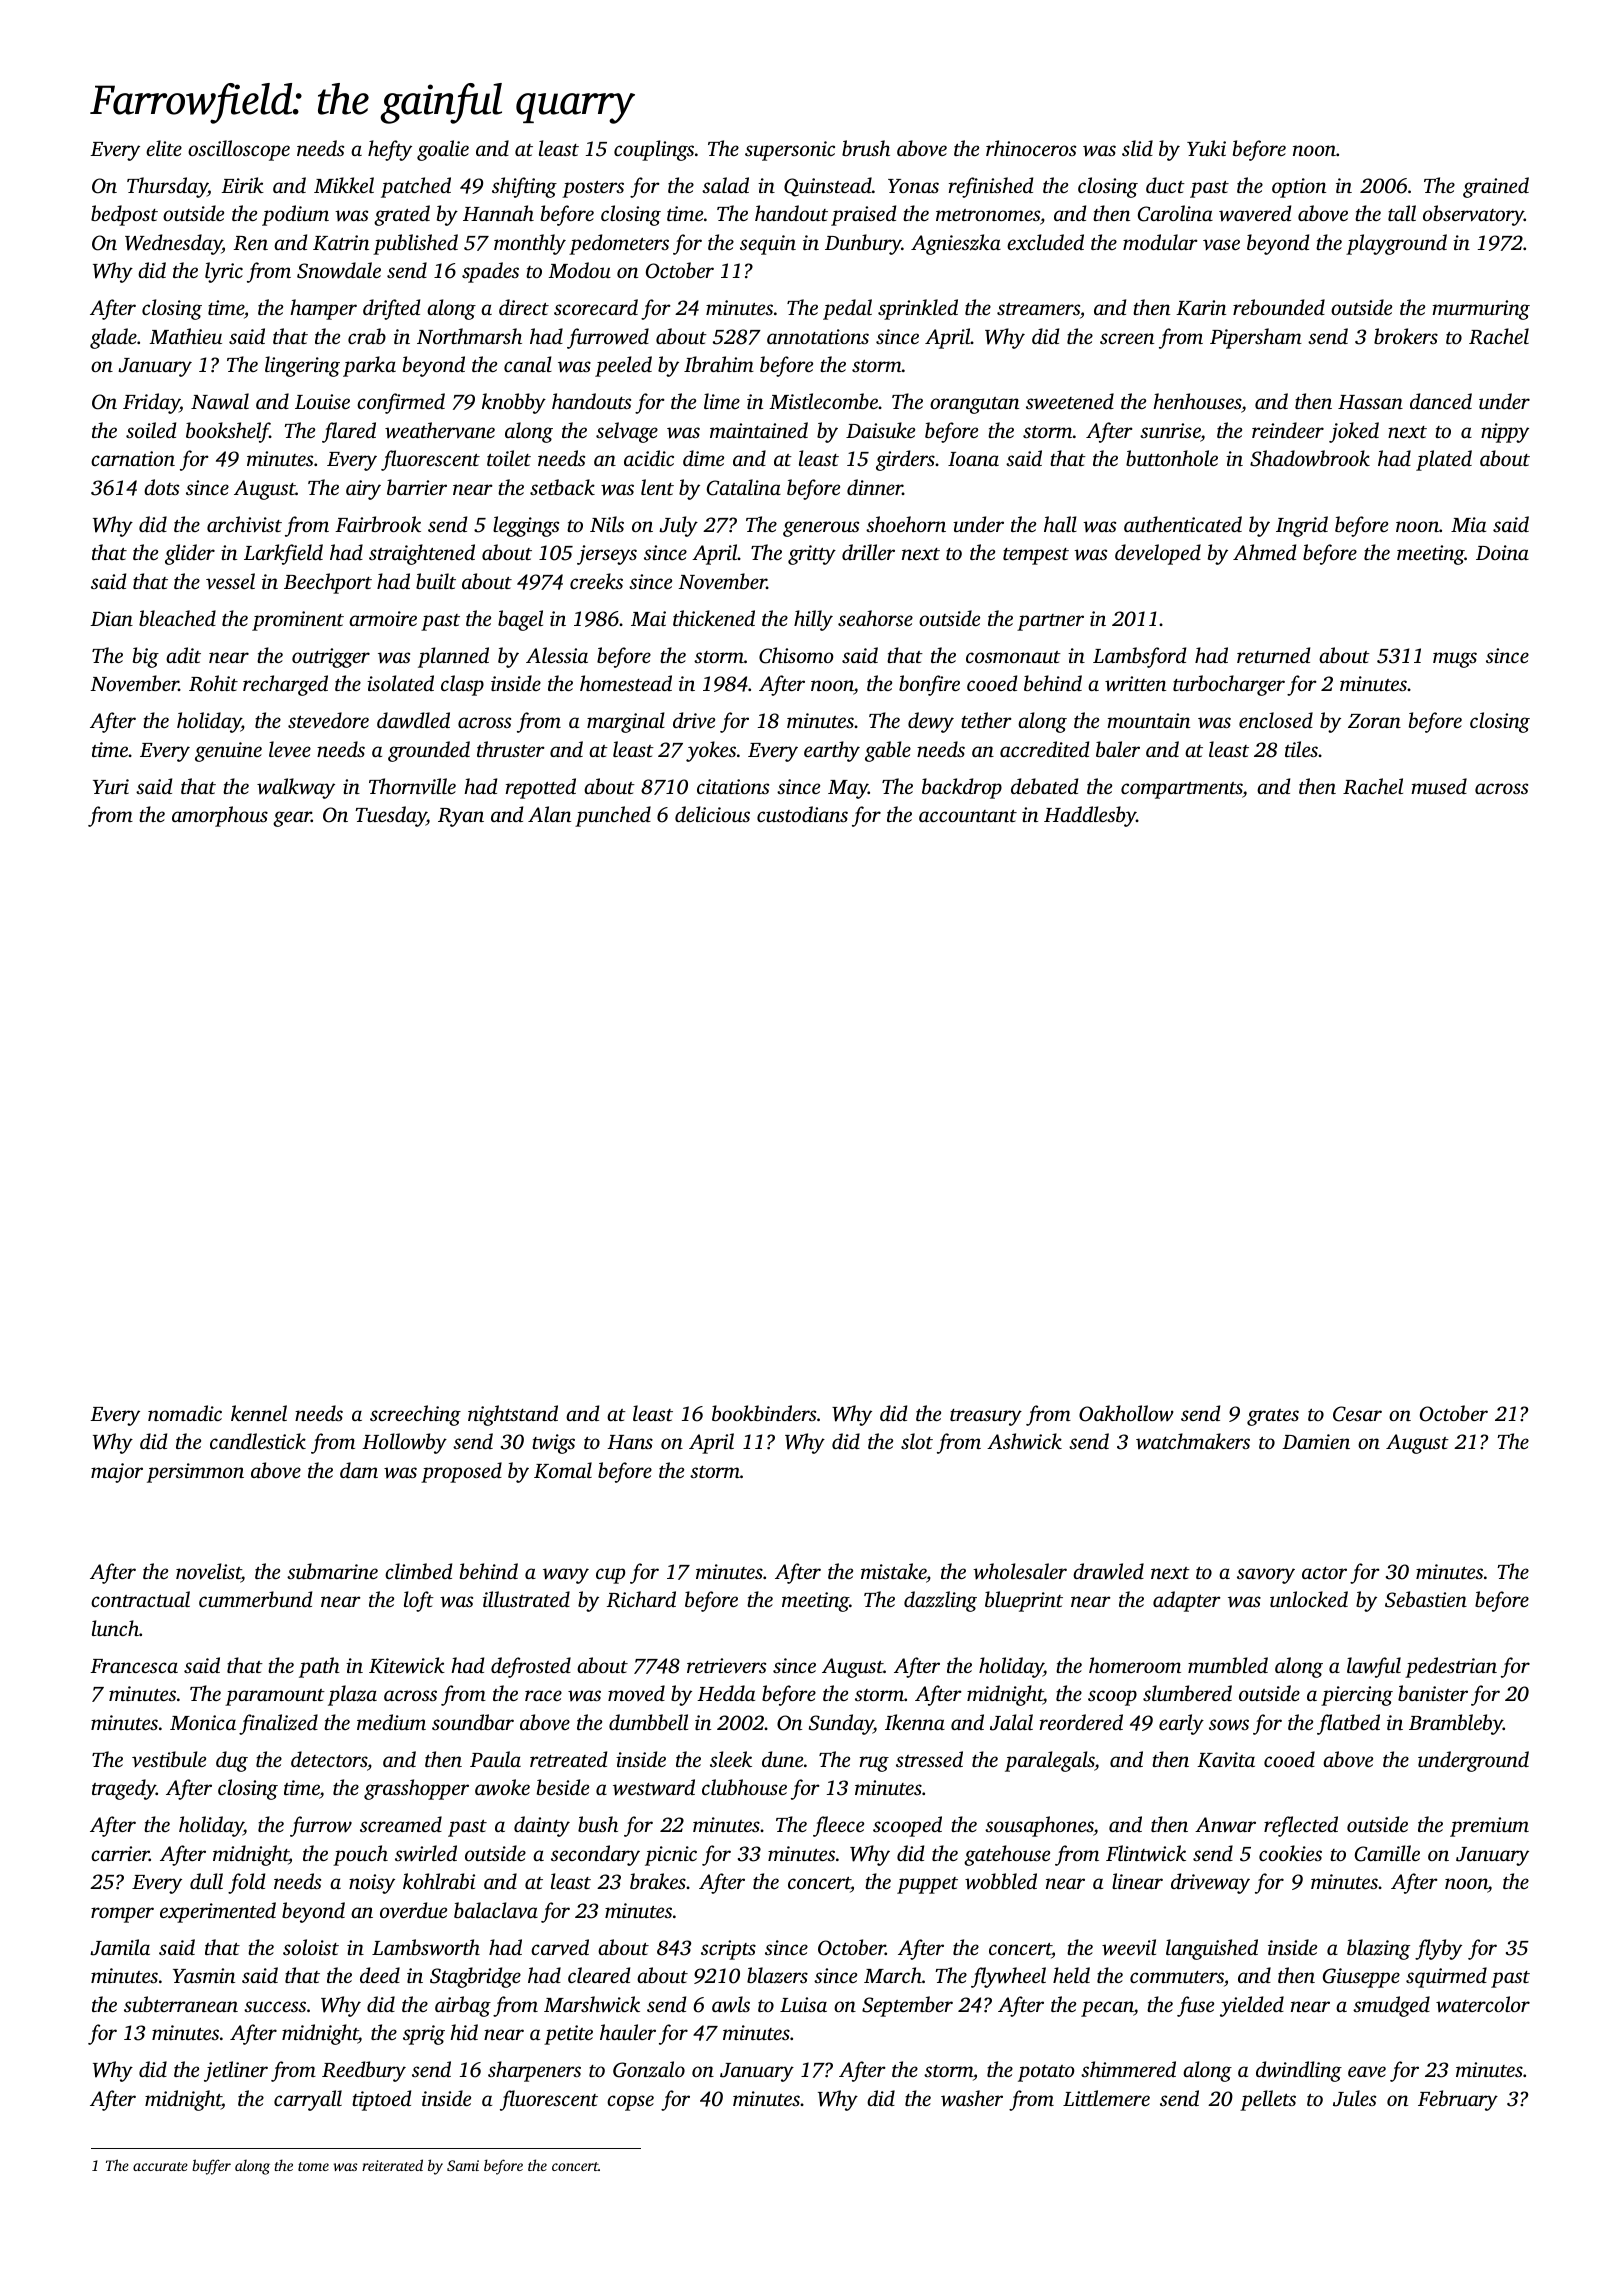 The height and width of the image is (2292, 1620). What do you see at coordinates (1070, 401) in the image?
I see `sweetened` at bounding box center [1070, 401].
